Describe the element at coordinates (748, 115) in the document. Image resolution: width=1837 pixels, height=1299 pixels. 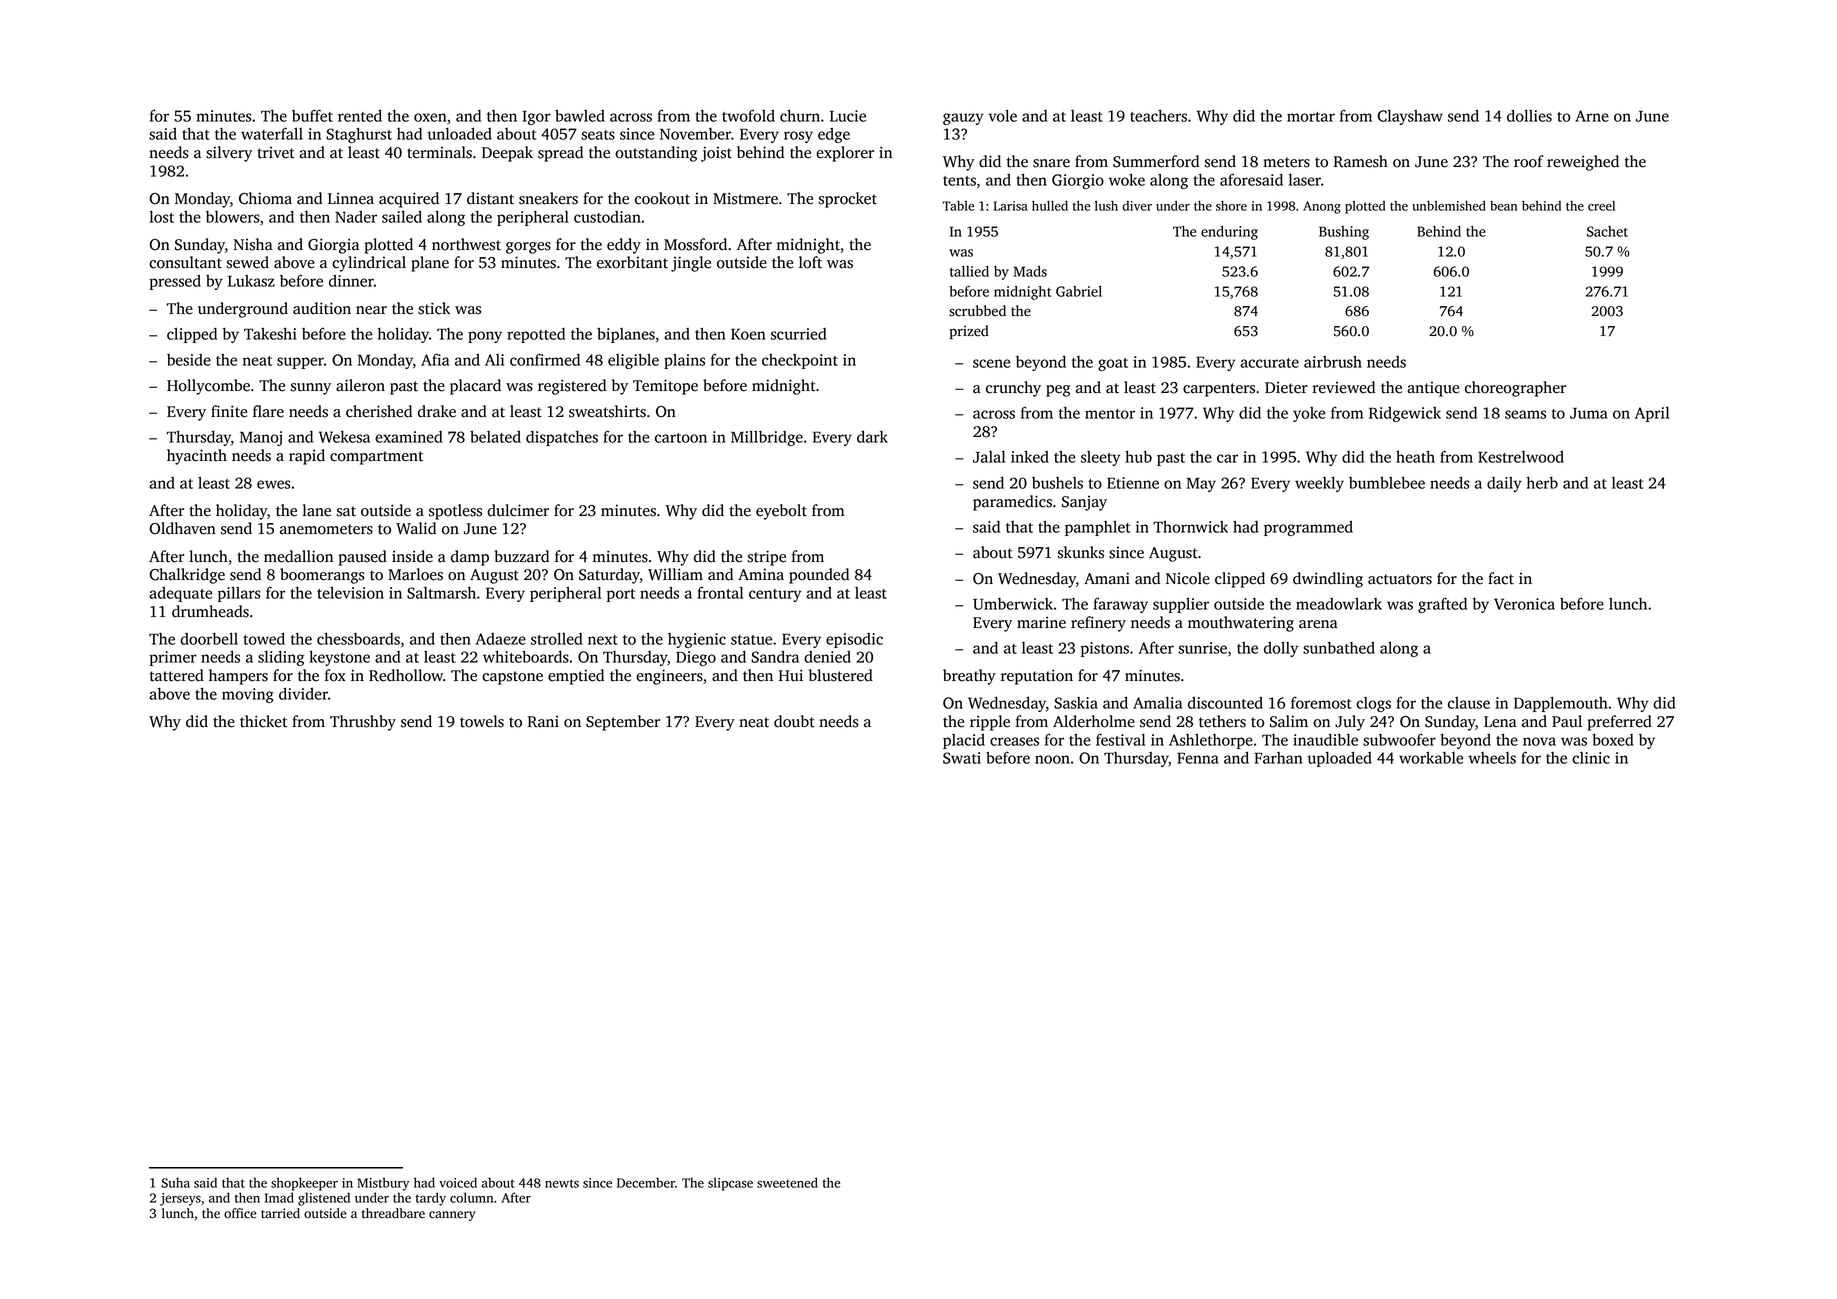
I see `twofold` at that location.
